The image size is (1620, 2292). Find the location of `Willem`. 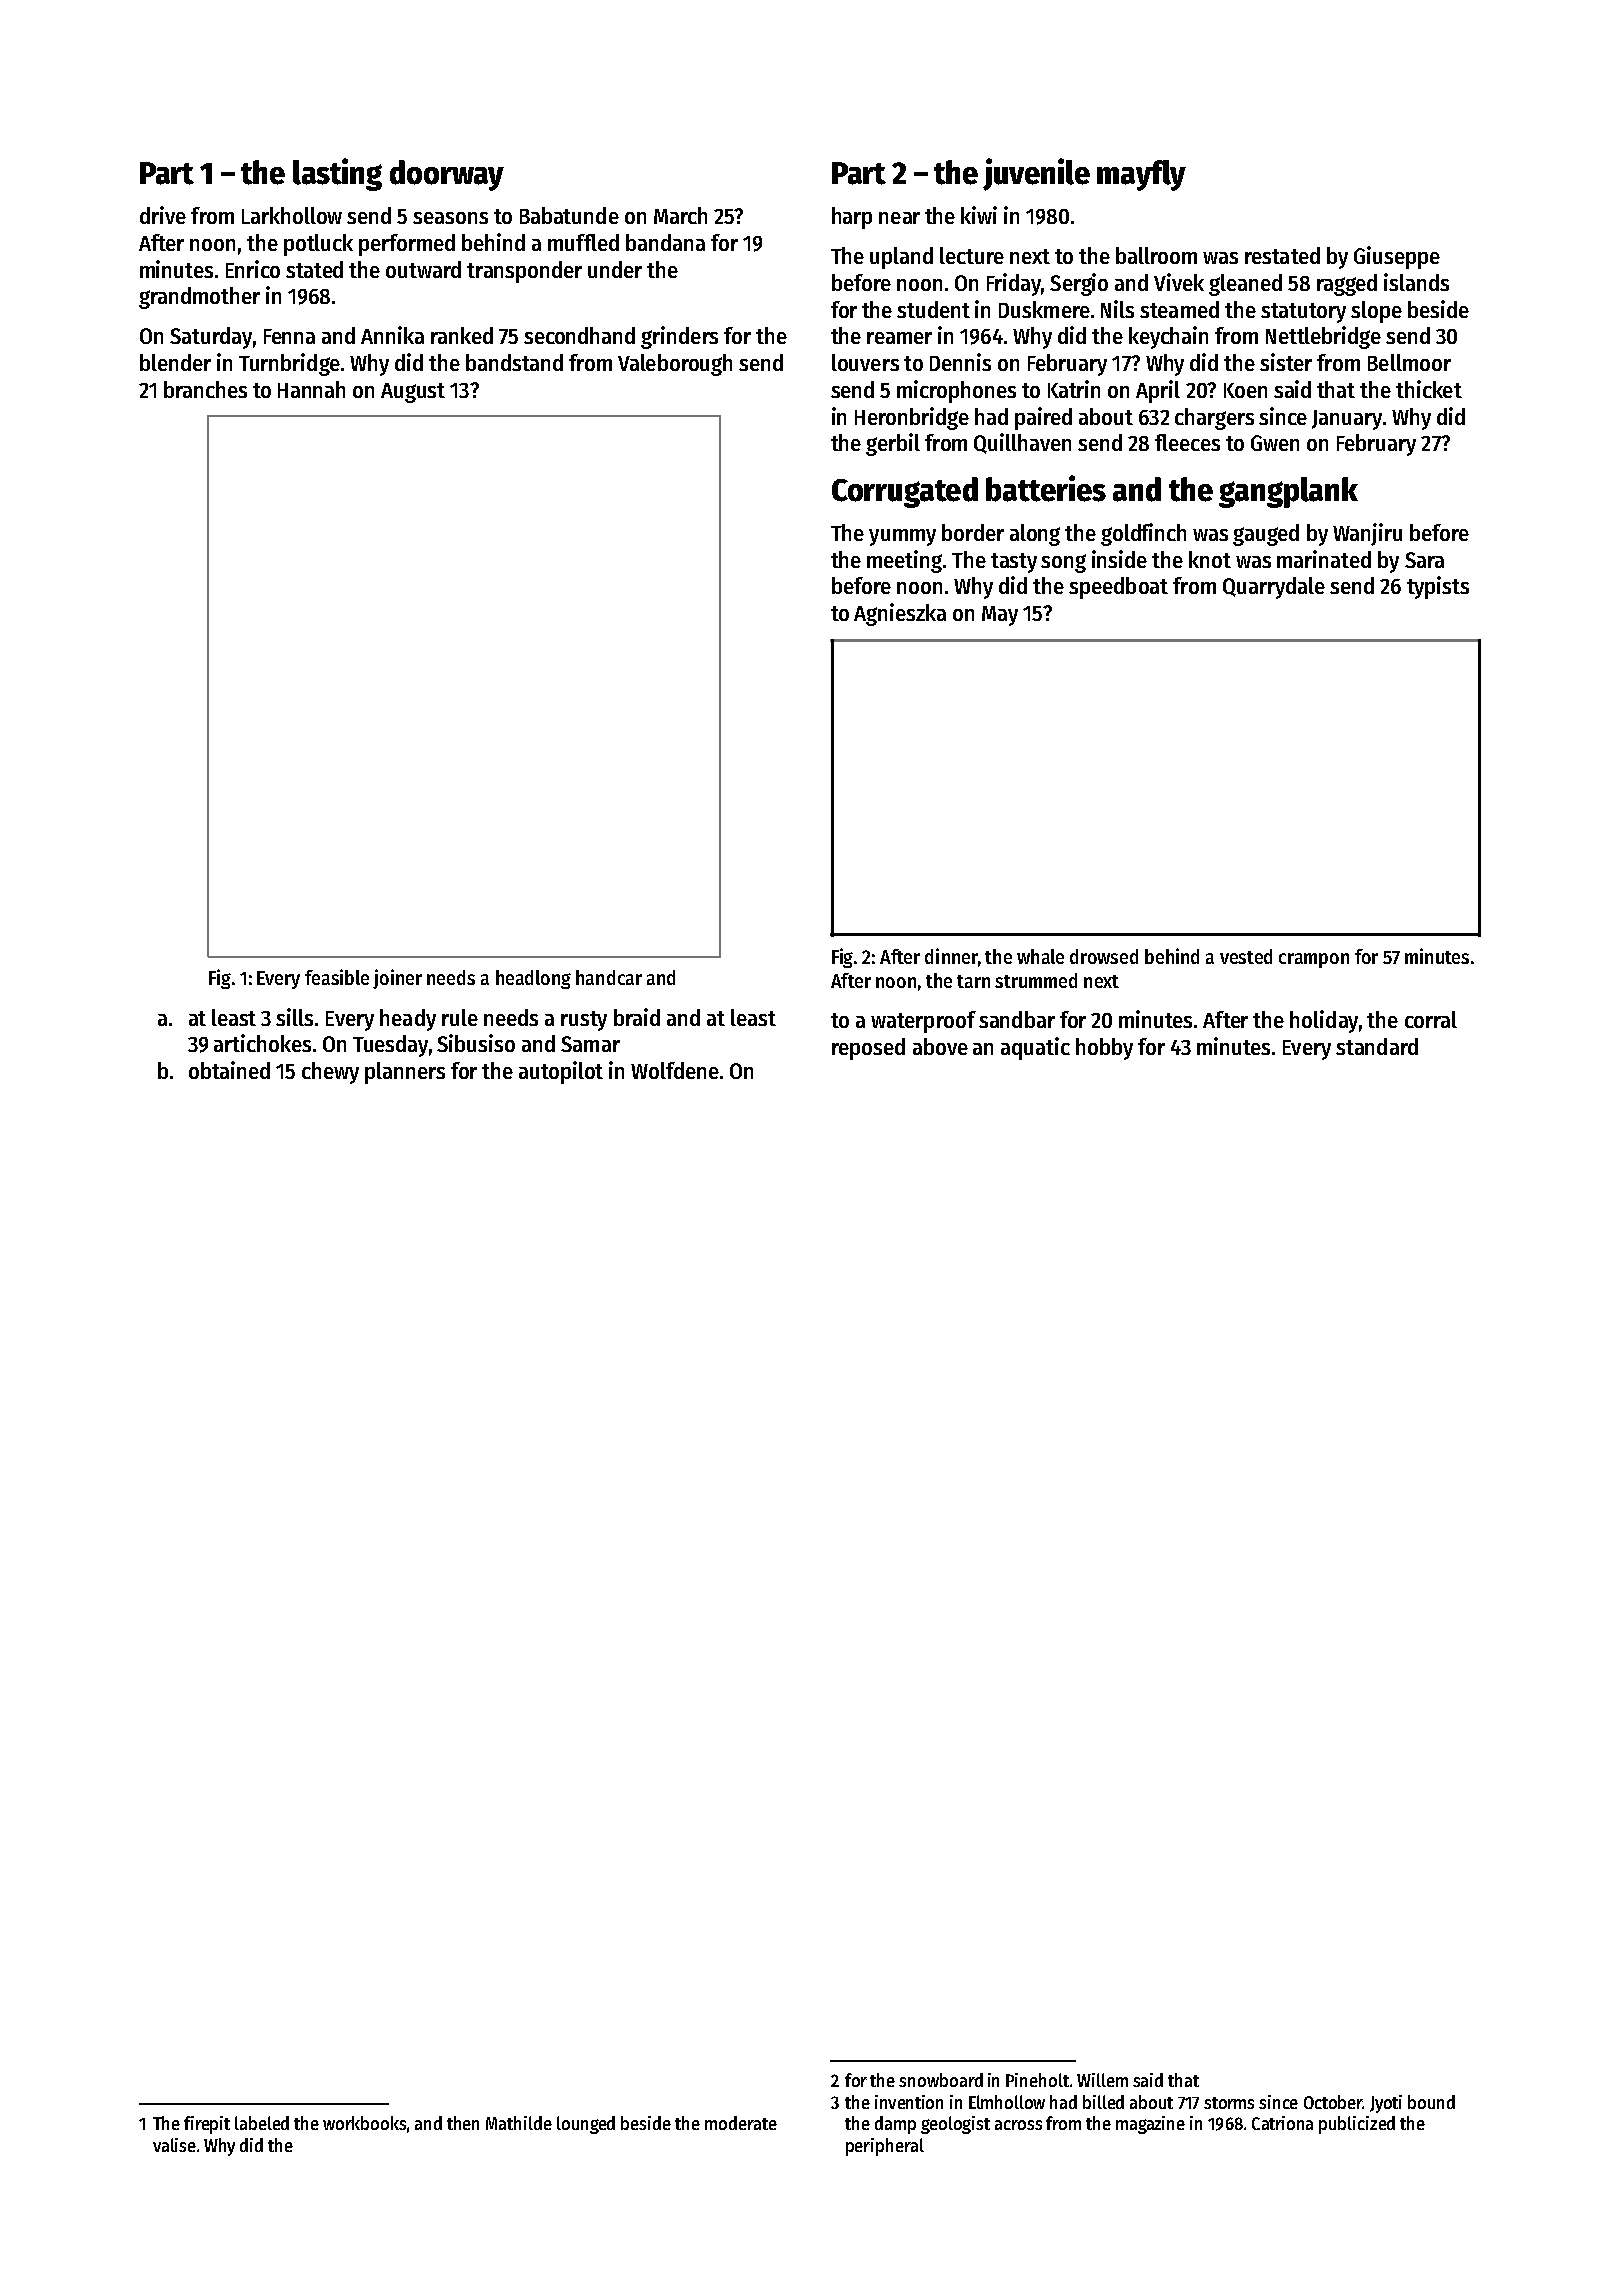

Willem is located at coordinates (1102, 2080).
